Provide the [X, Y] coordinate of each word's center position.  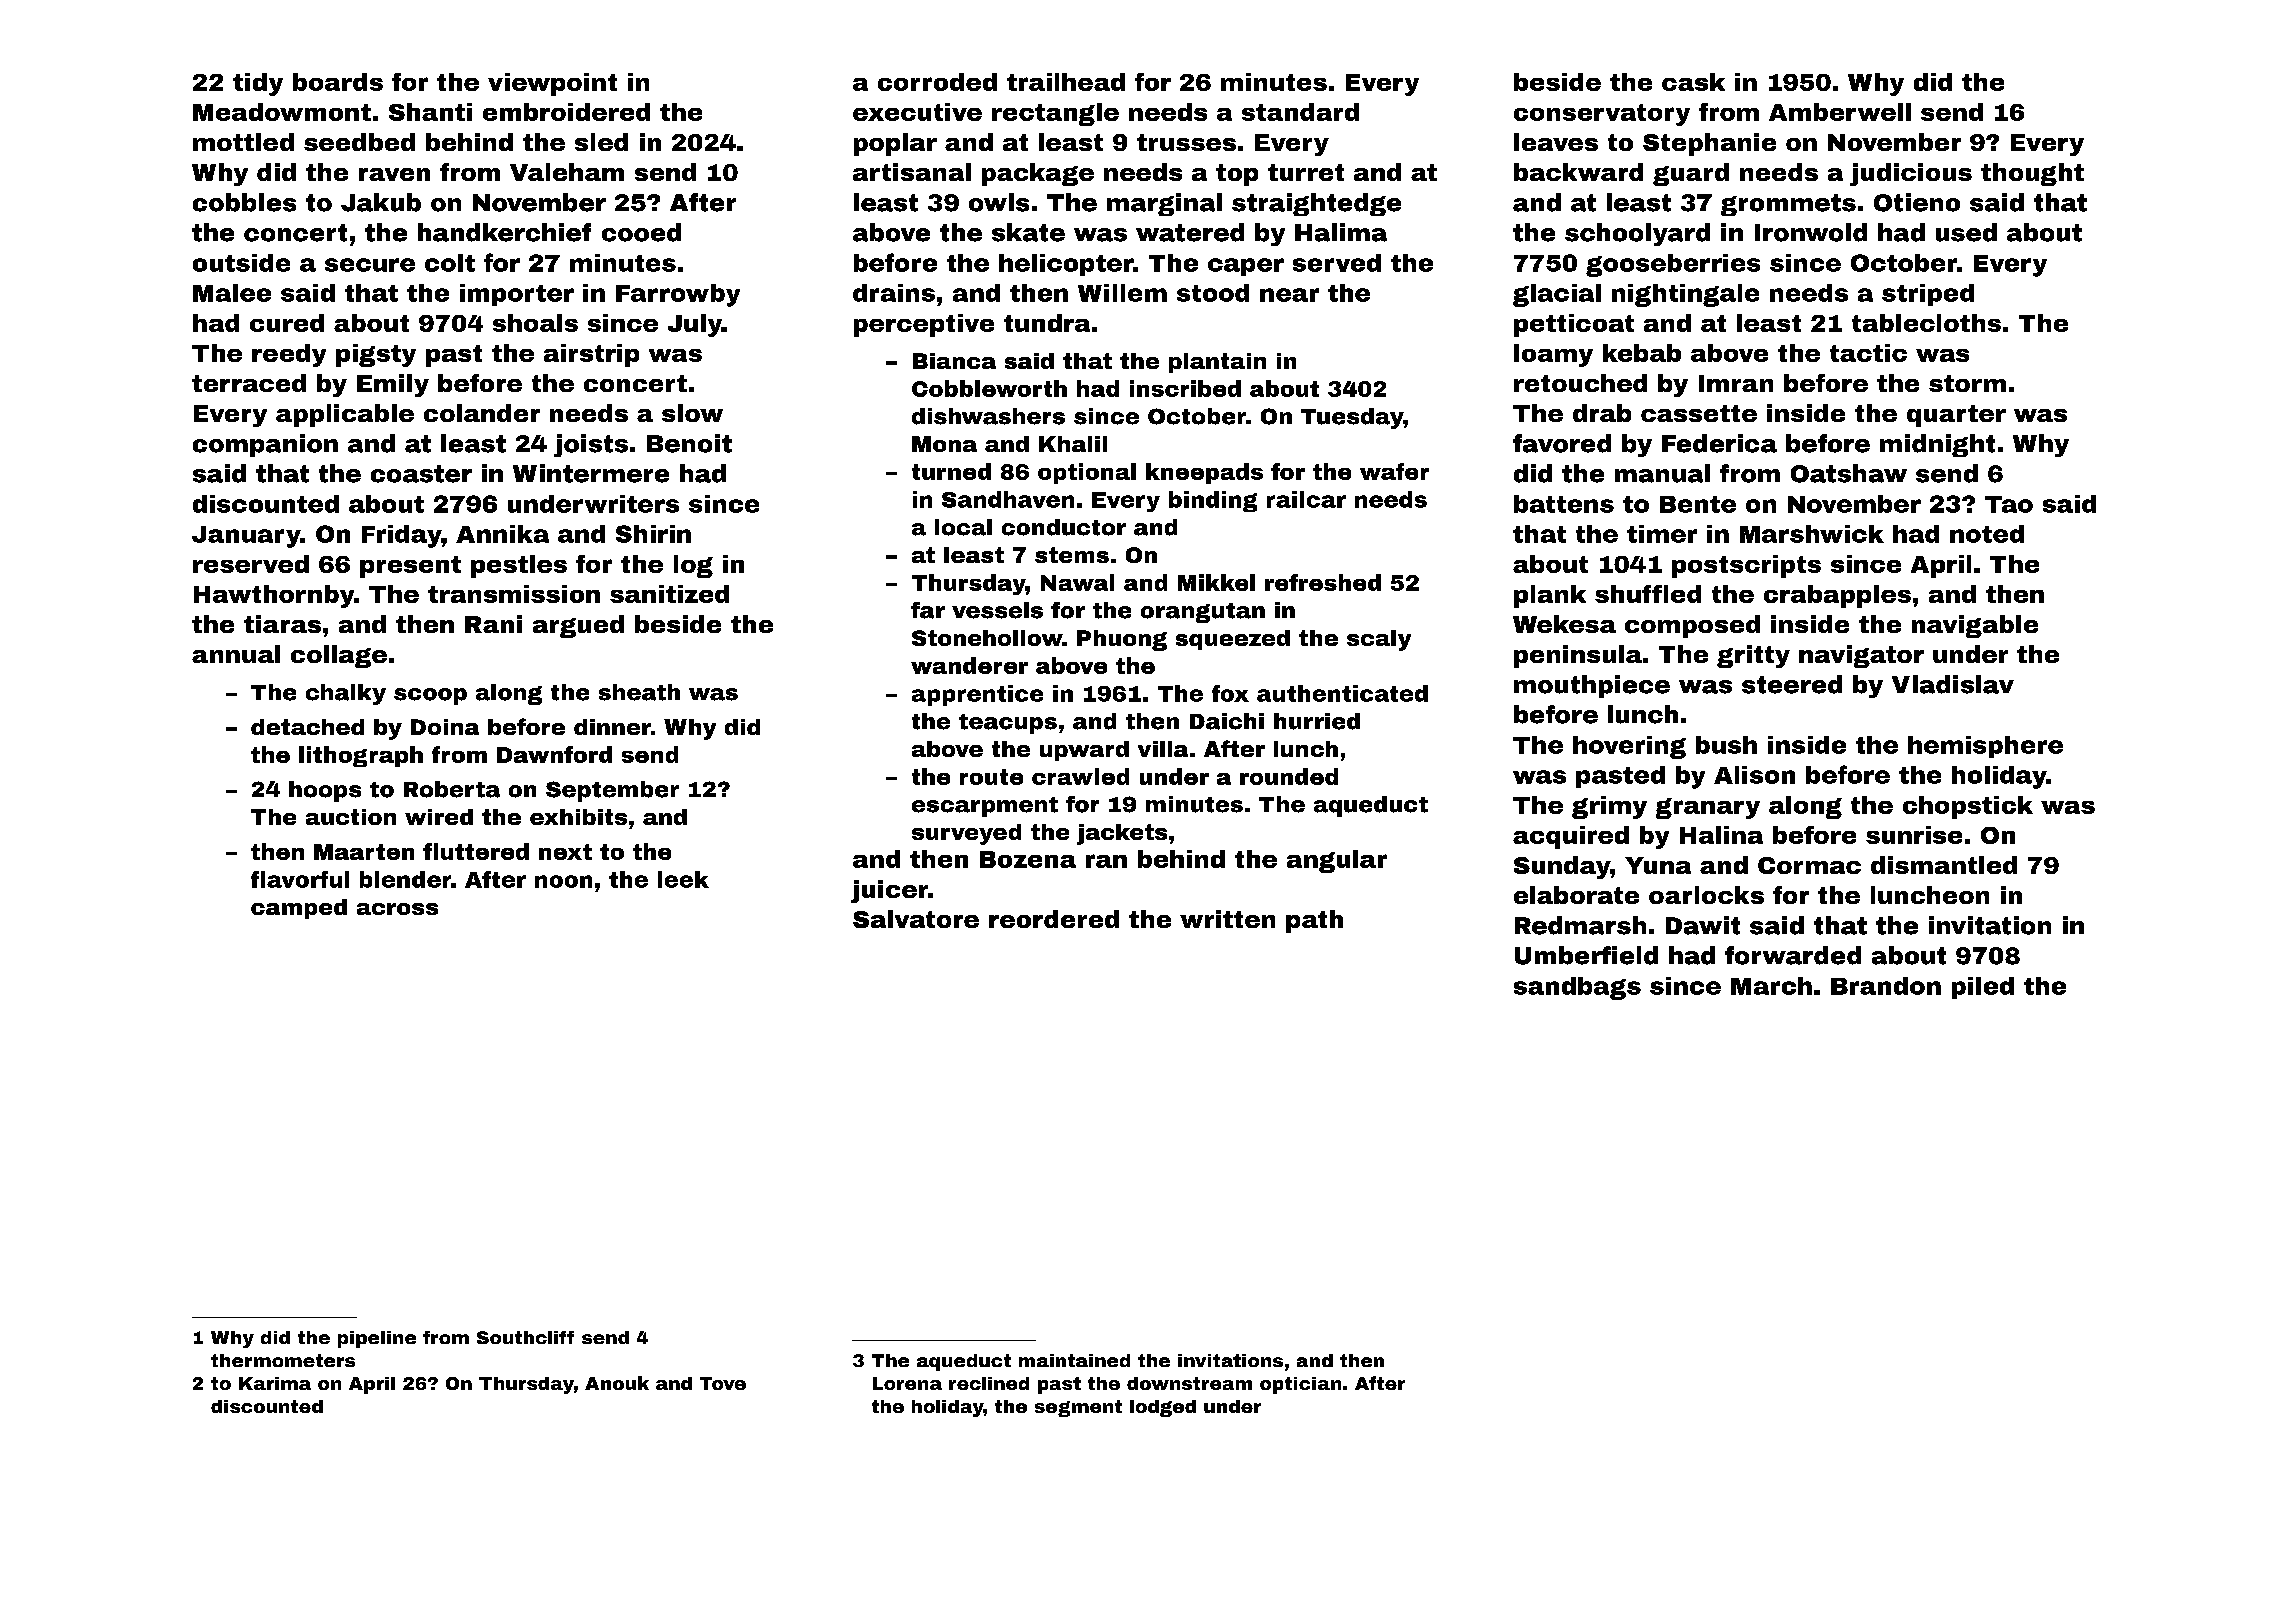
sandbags [1577, 988]
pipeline [377, 1339]
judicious [1911, 174]
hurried [1317, 721]
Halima [1341, 232]
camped [299, 909]
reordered [1054, 919]
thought [2032, 174]
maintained [1074, 1360]
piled [1983, 988]
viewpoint [552, 84]
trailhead [1066, 82]
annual [236, 654]
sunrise [1914, 835]
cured [287, 323]
